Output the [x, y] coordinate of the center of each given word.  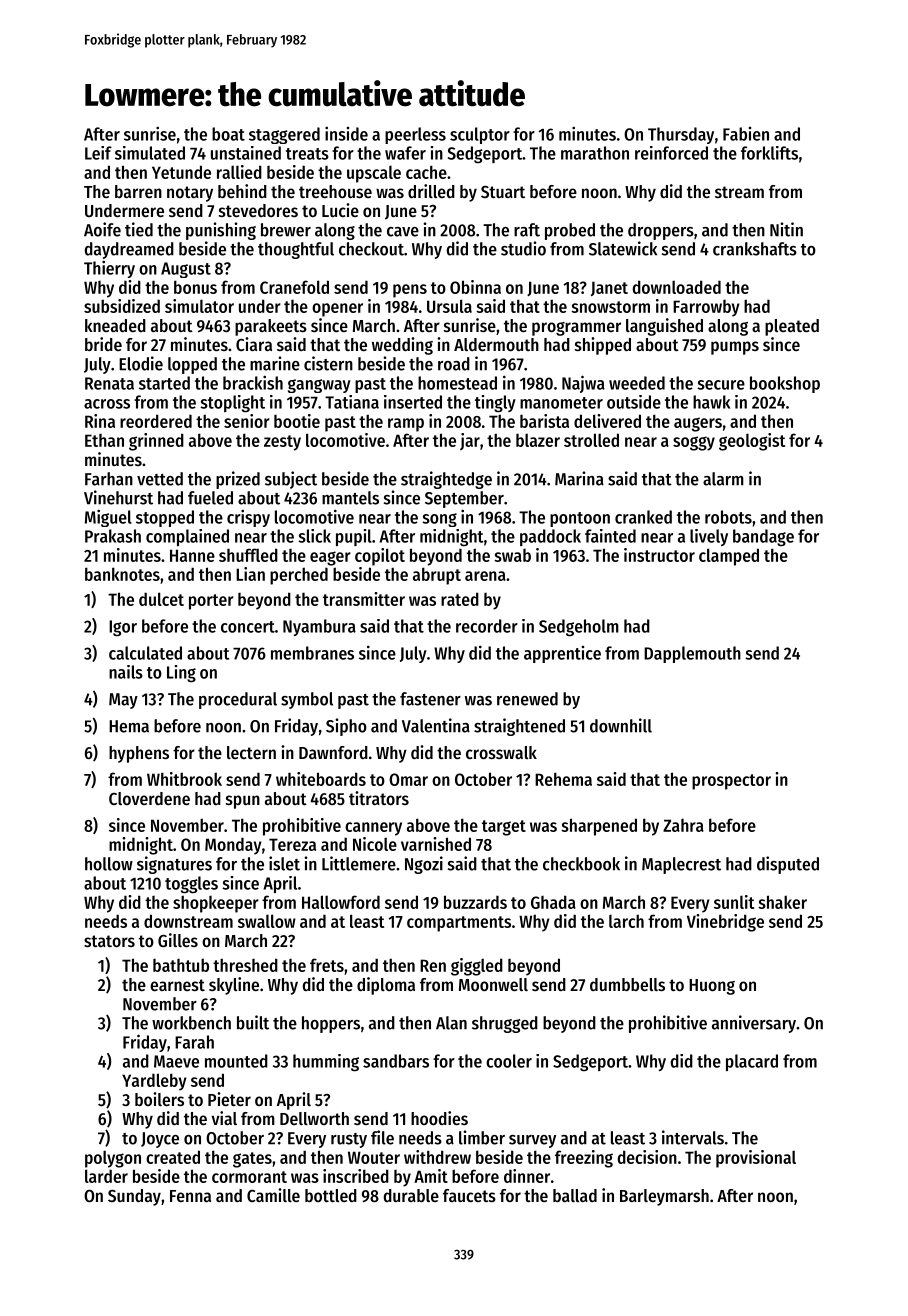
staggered [284, 135]
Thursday [681, 135]
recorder [487, 626]
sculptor [480, 135]
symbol [307, 700]
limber [482, 1137]
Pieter [229, 1099]
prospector [731, 782]
